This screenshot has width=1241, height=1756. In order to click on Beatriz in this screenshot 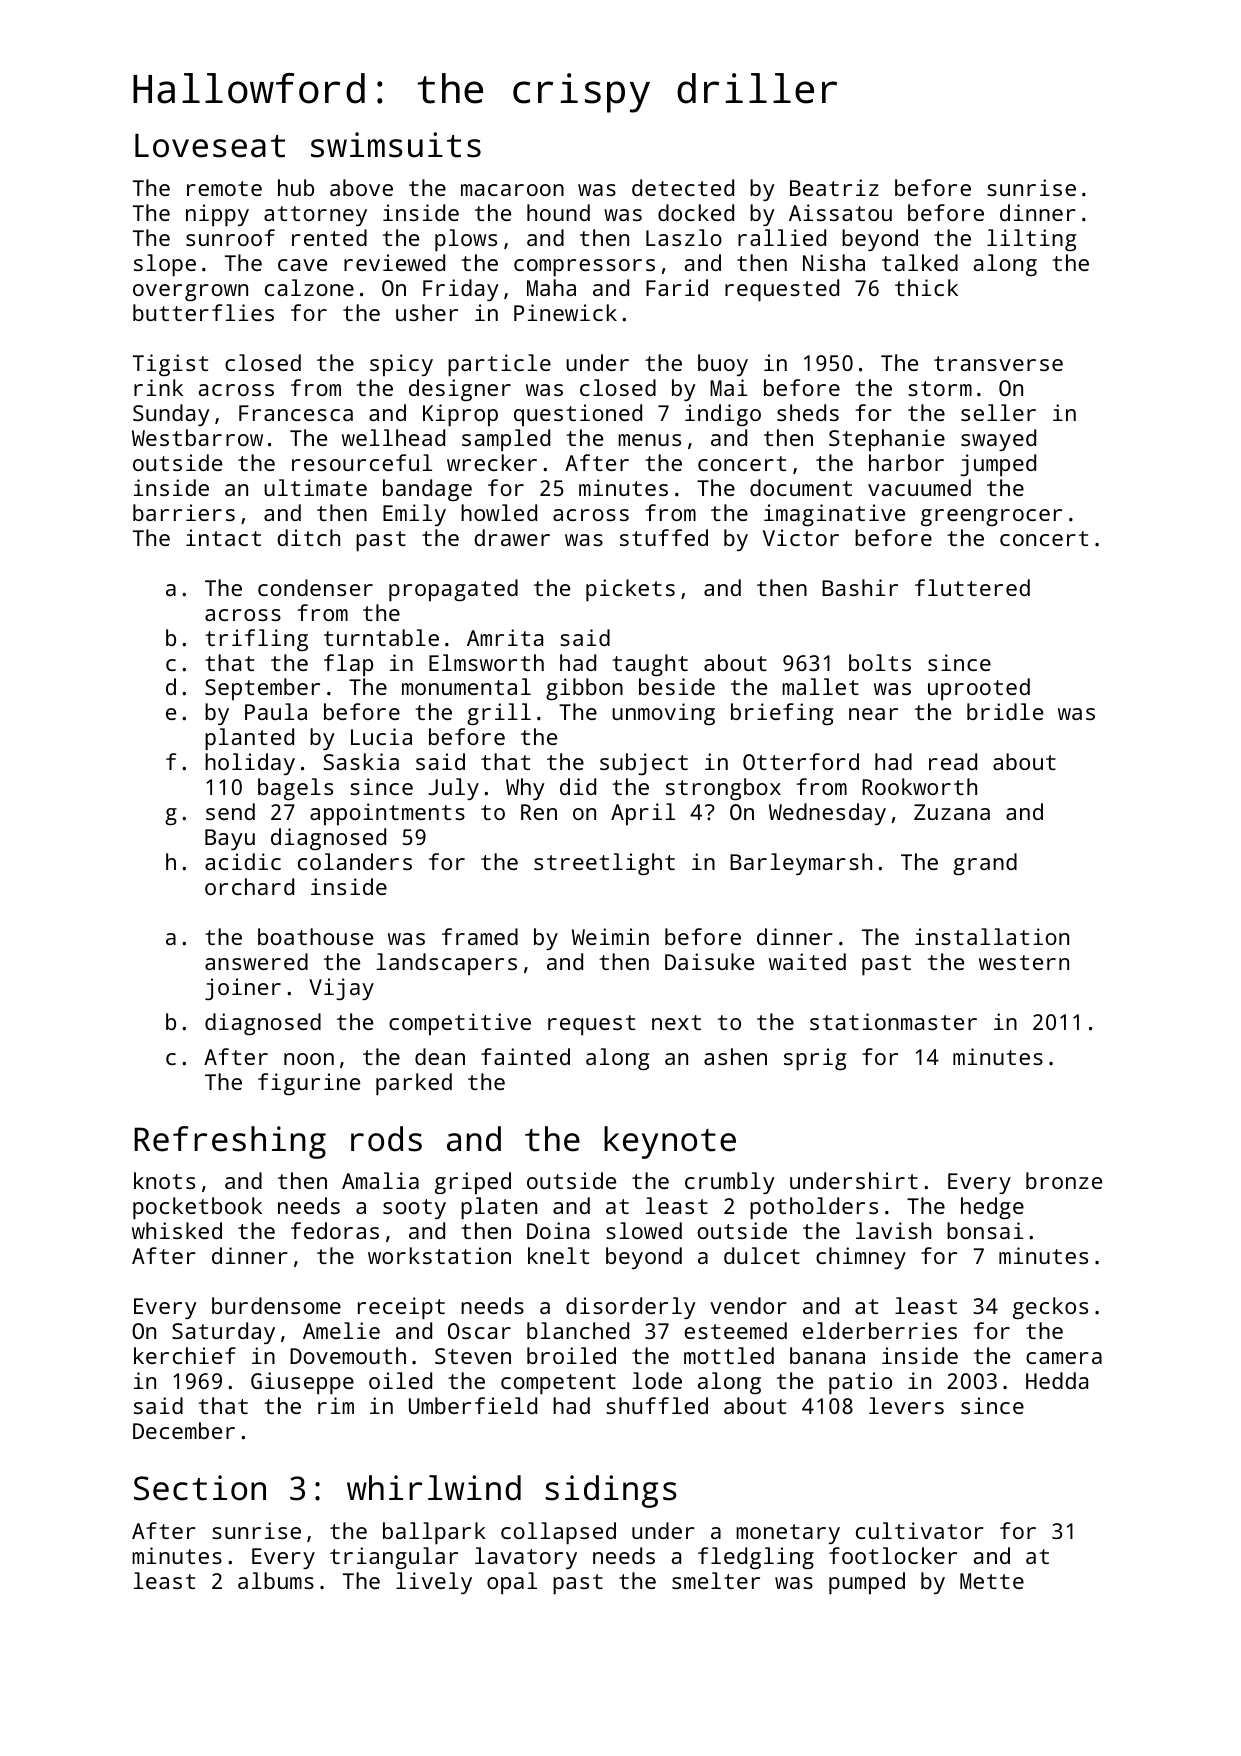, I will do `click(834, 187)`.
